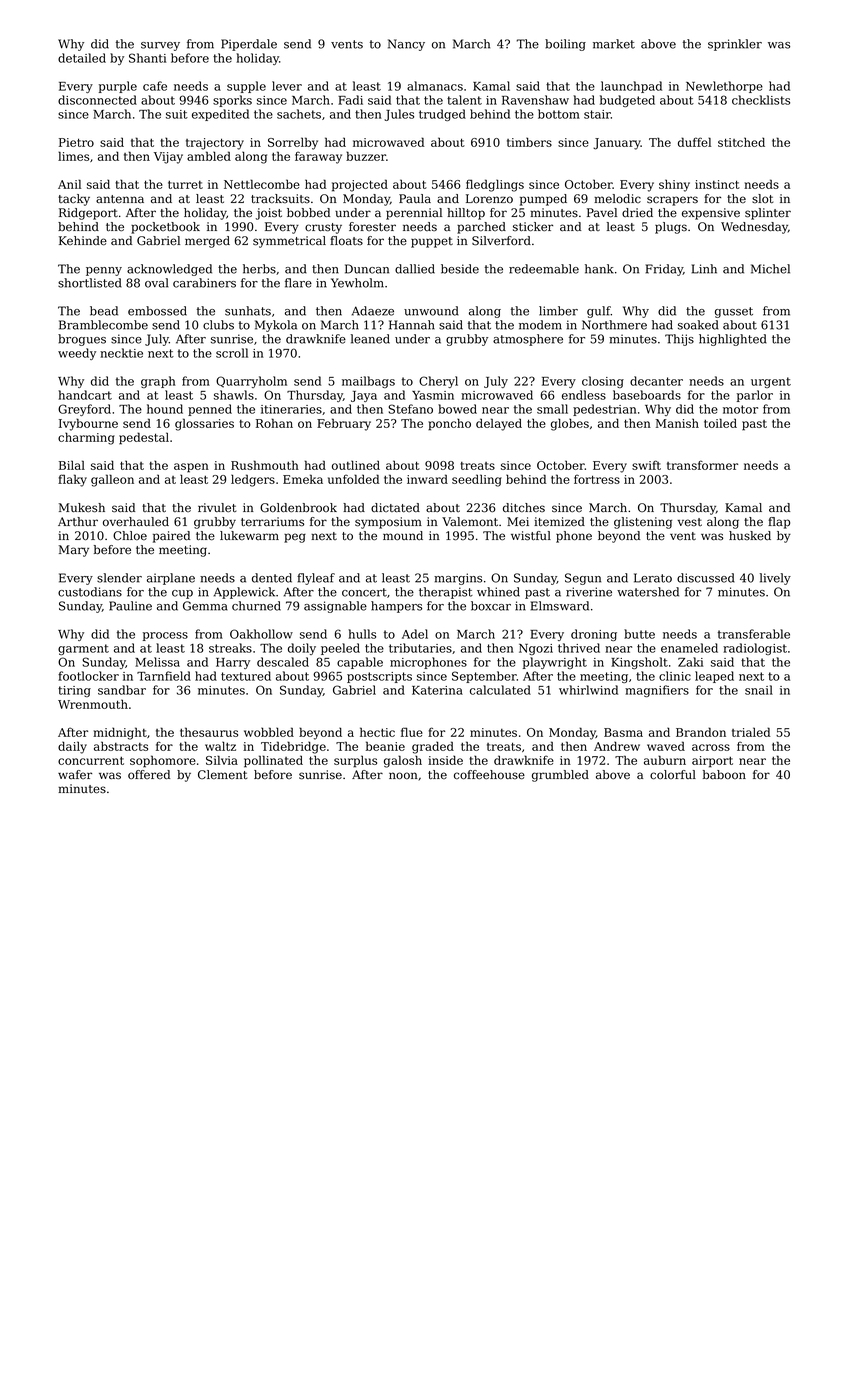 The height and width of the screenshot is (1400, 849). I want to click on dallied, so click(415, 269).
